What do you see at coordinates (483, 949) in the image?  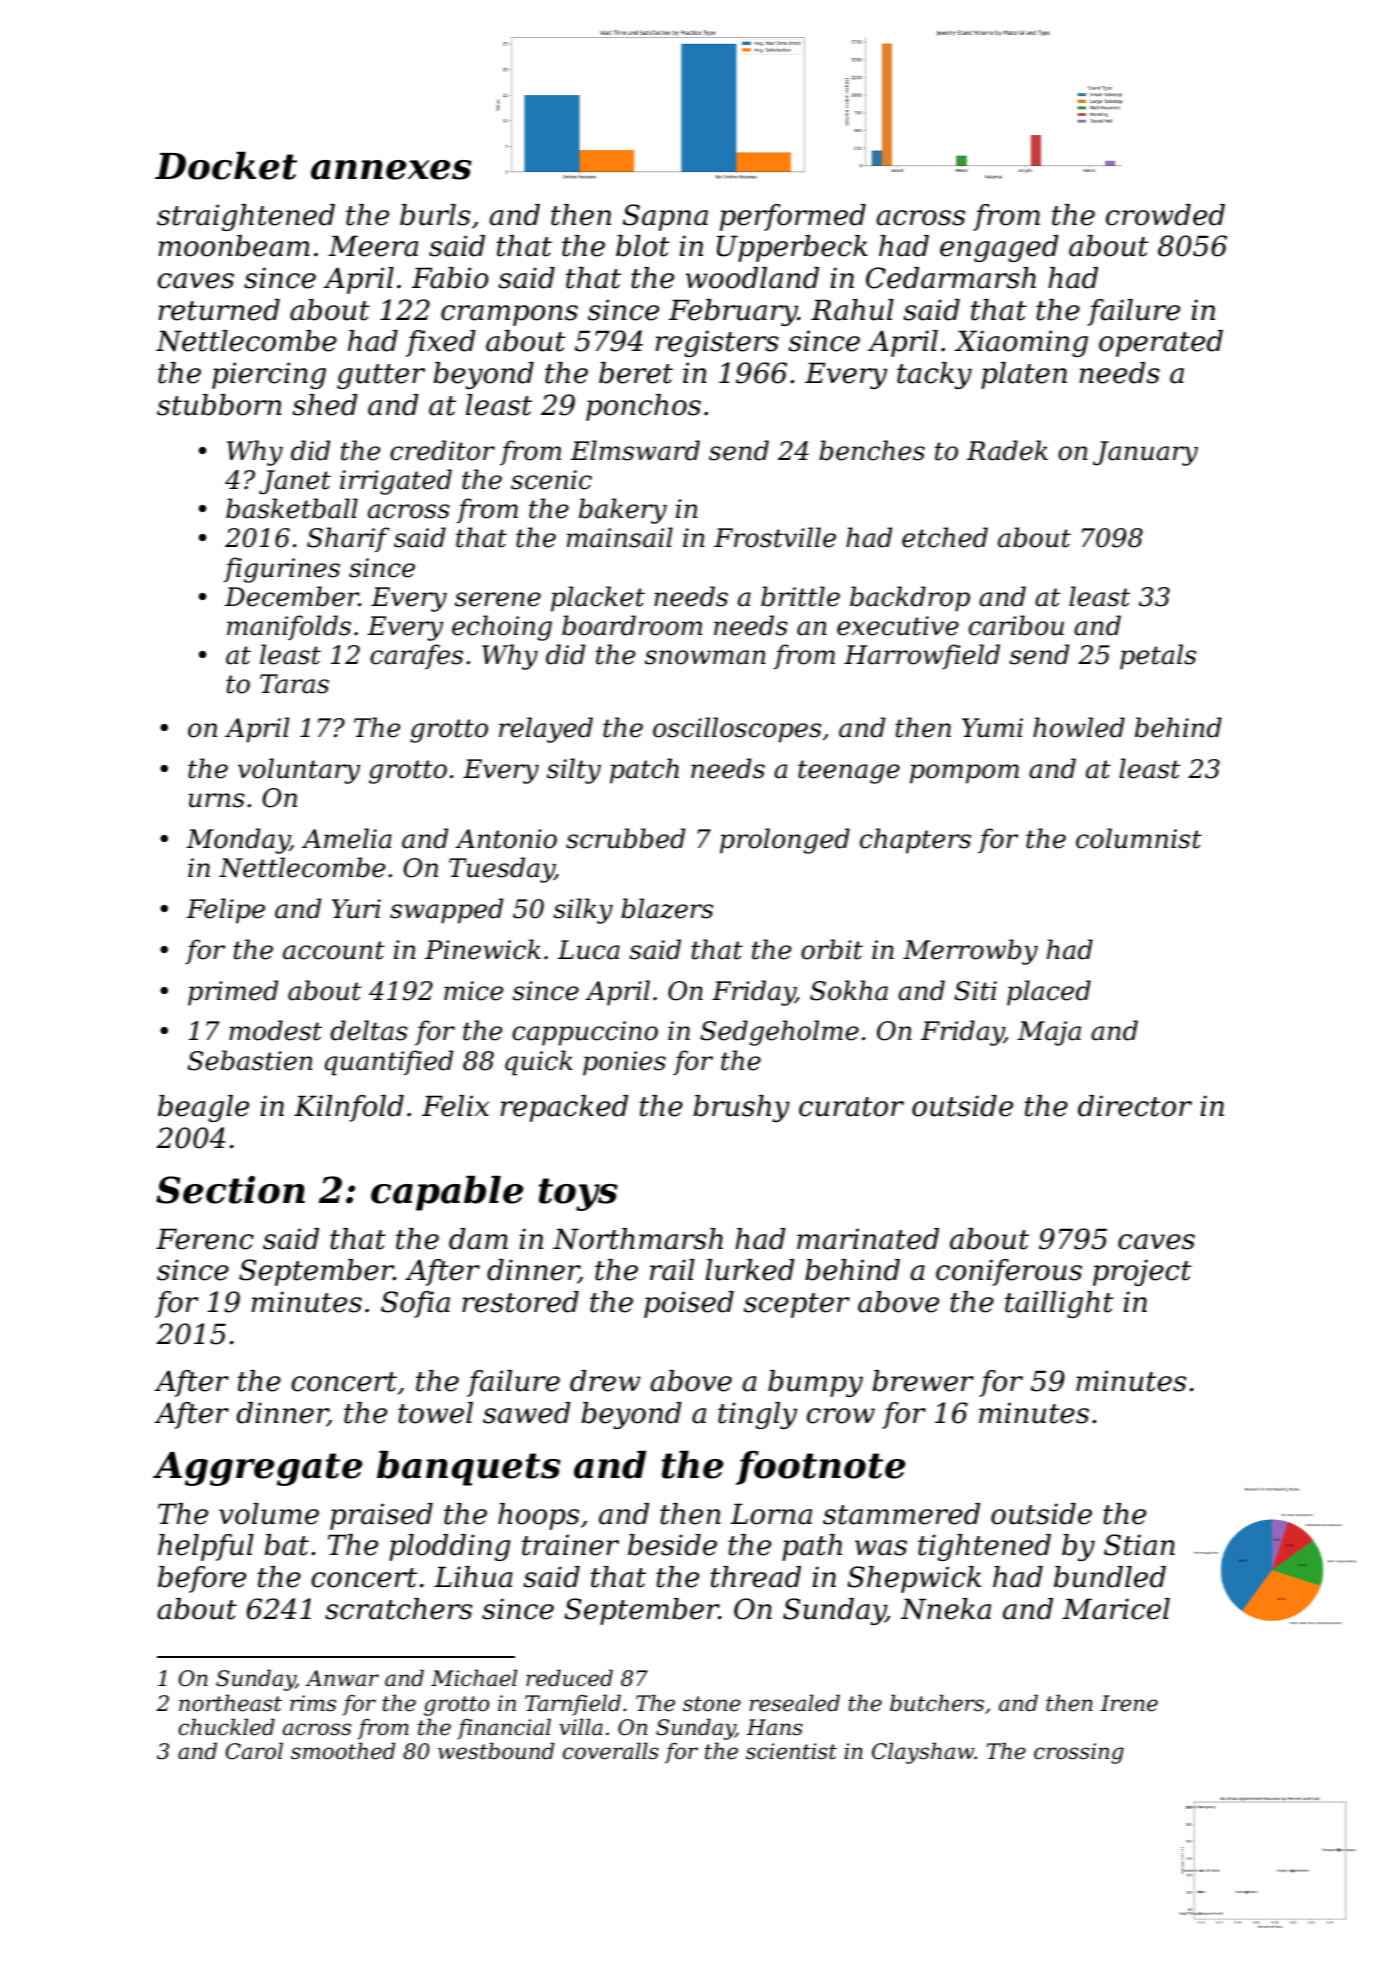 I see `Pinewick` at bounding box center [483, 949].
